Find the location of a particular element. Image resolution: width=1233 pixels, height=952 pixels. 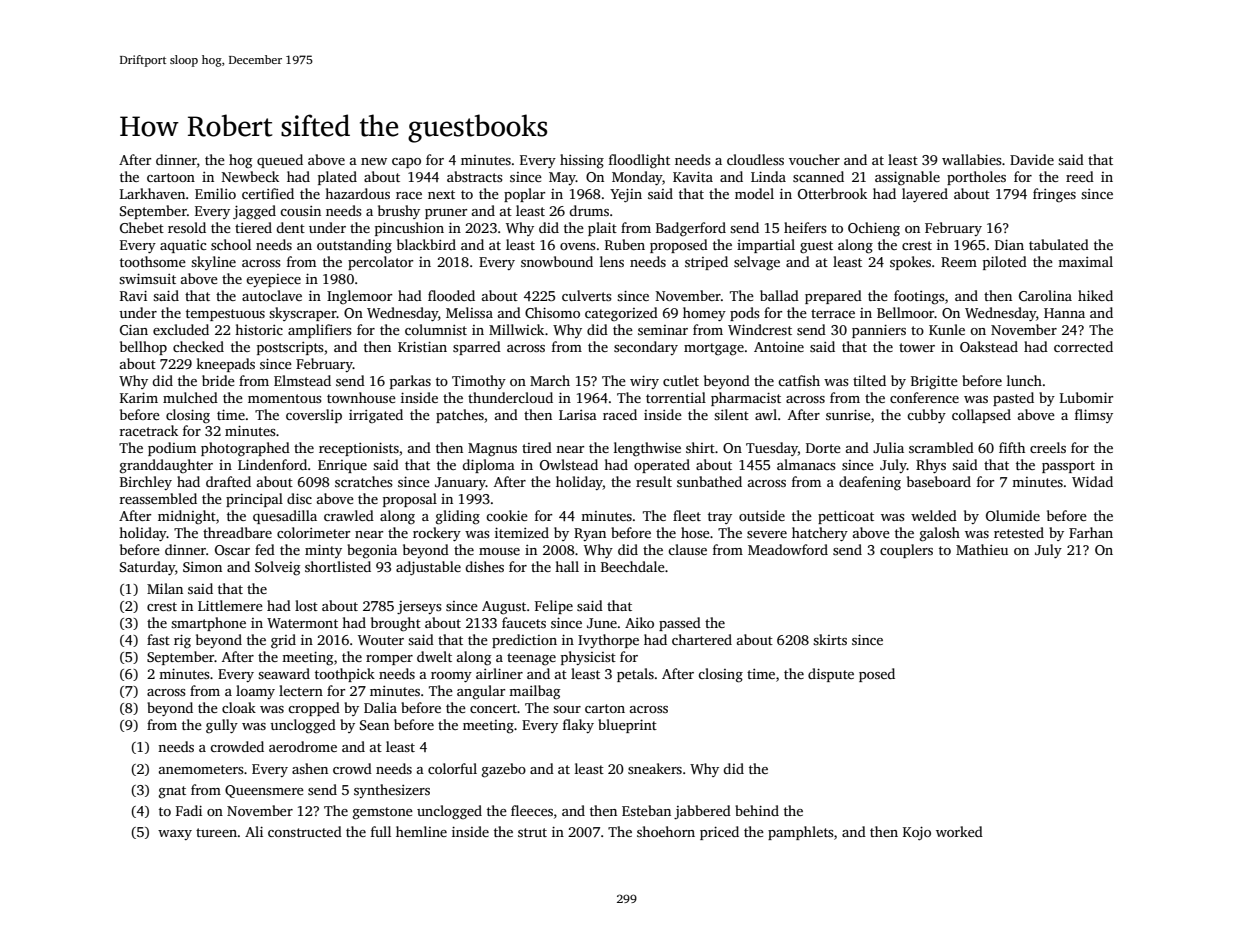

tilted is located at coordinates (869, 380).
